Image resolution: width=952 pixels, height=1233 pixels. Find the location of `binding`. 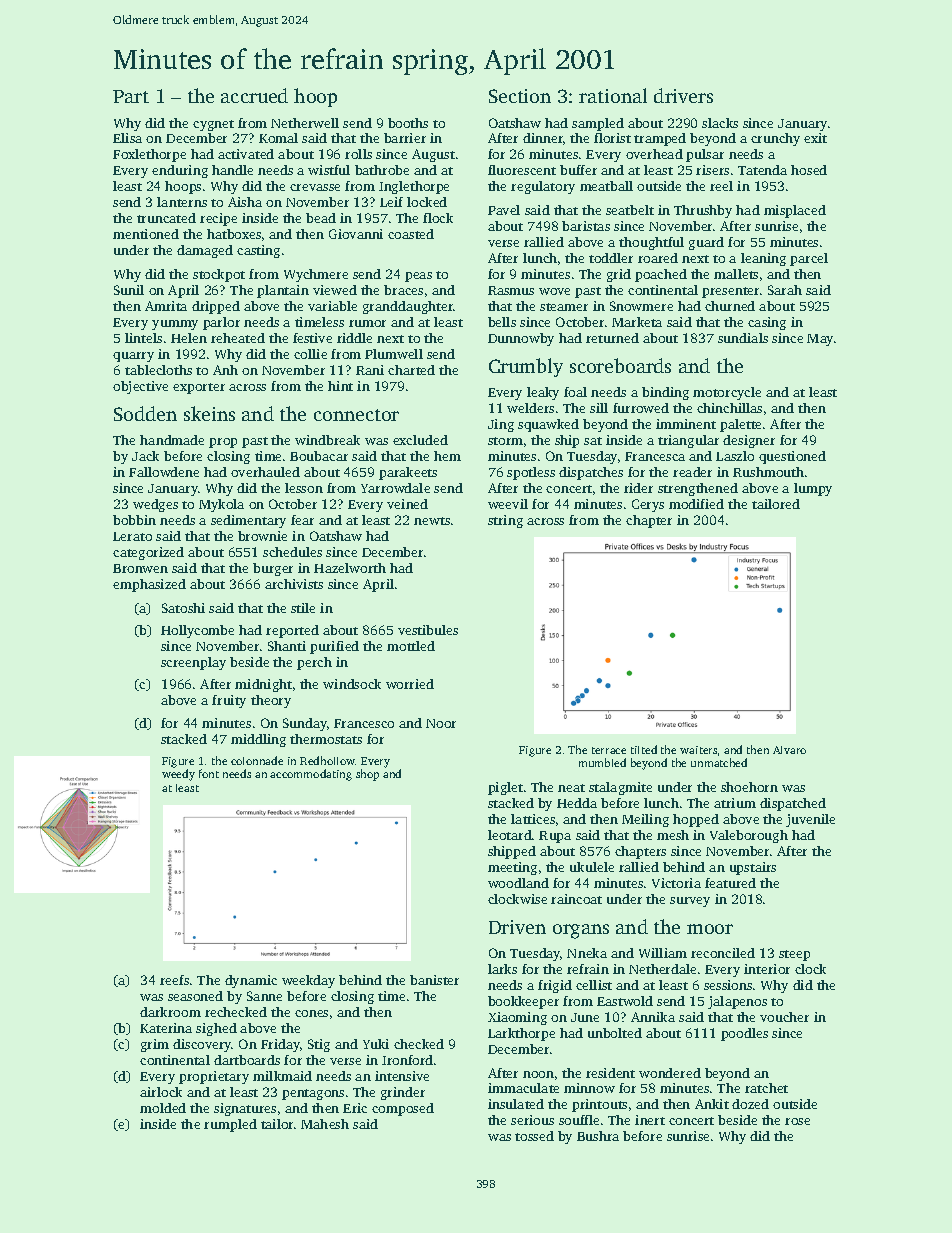

binding is located at coordinates (665, 393).
